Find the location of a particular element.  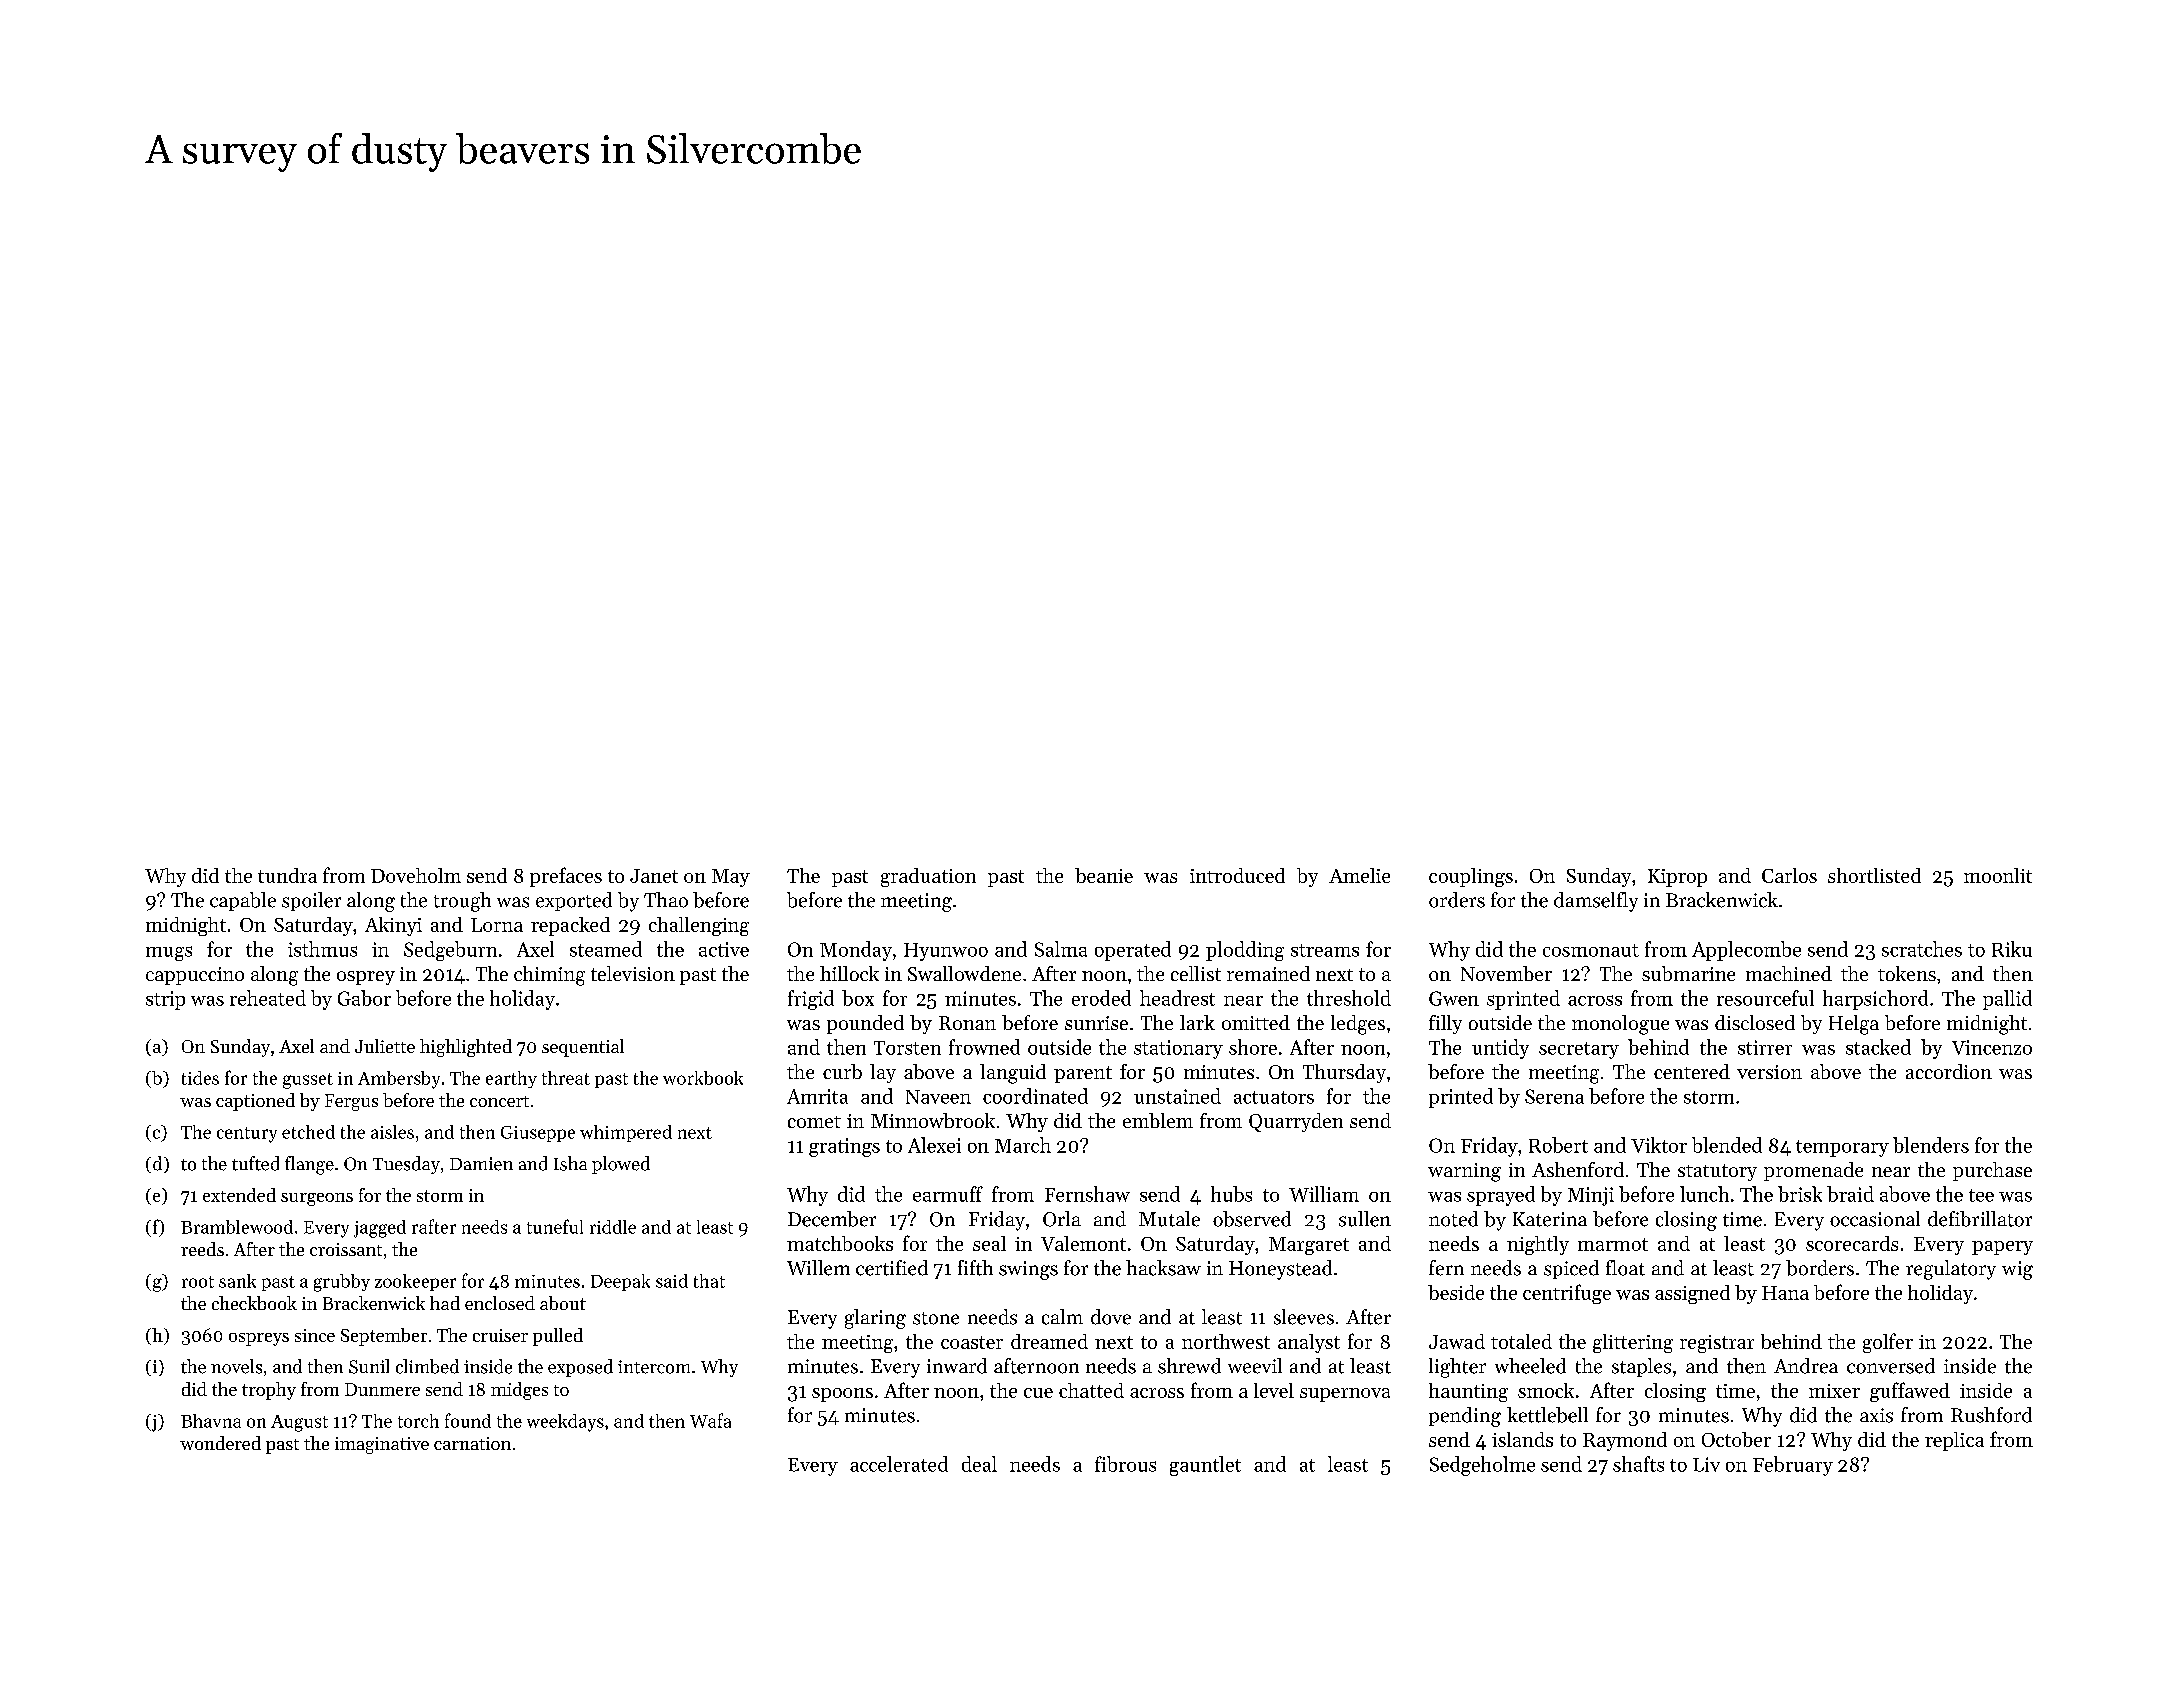

February is located at coordinates (1793, 1466).
